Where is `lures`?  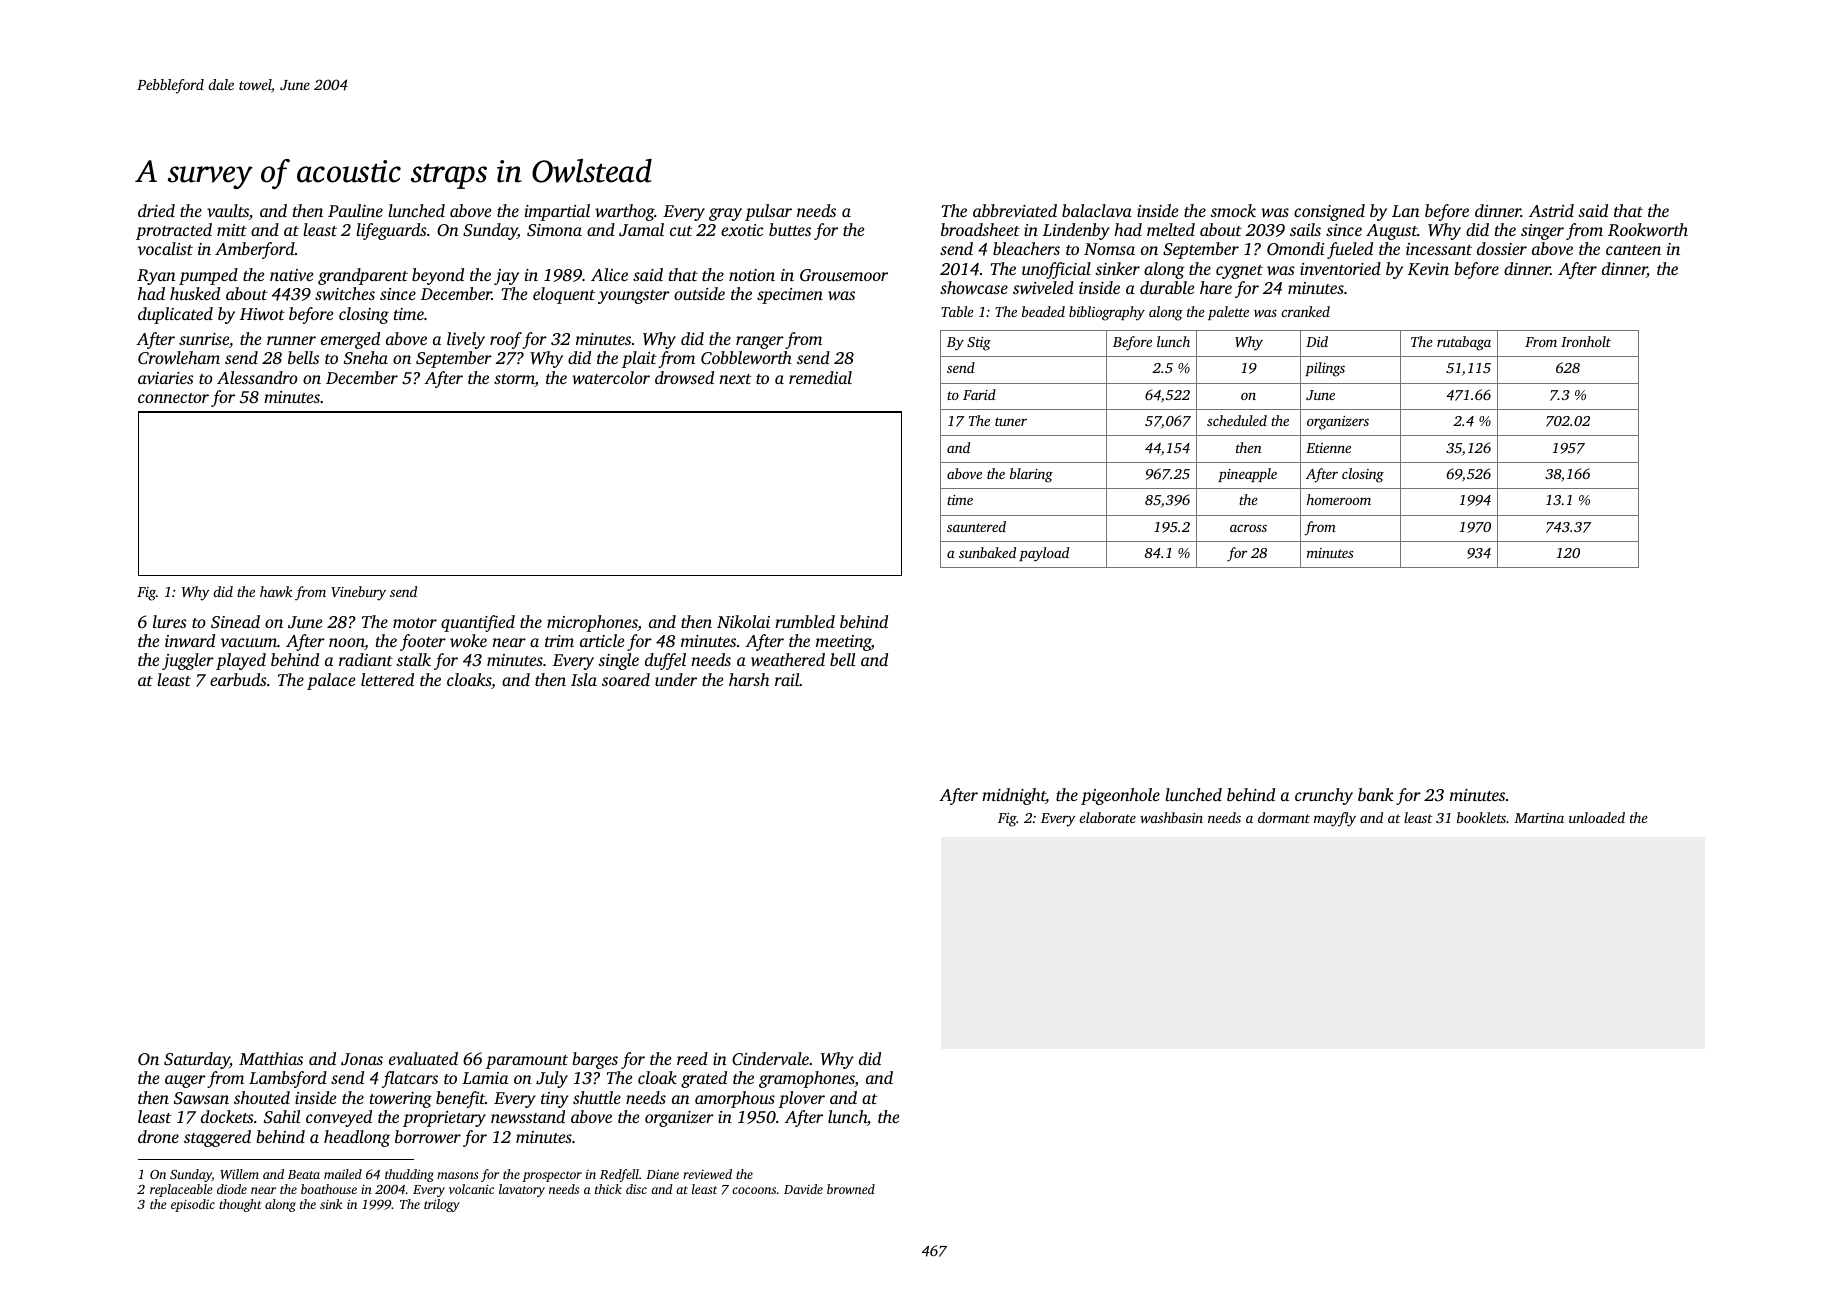 lures is located at coordinates (170, 621).
